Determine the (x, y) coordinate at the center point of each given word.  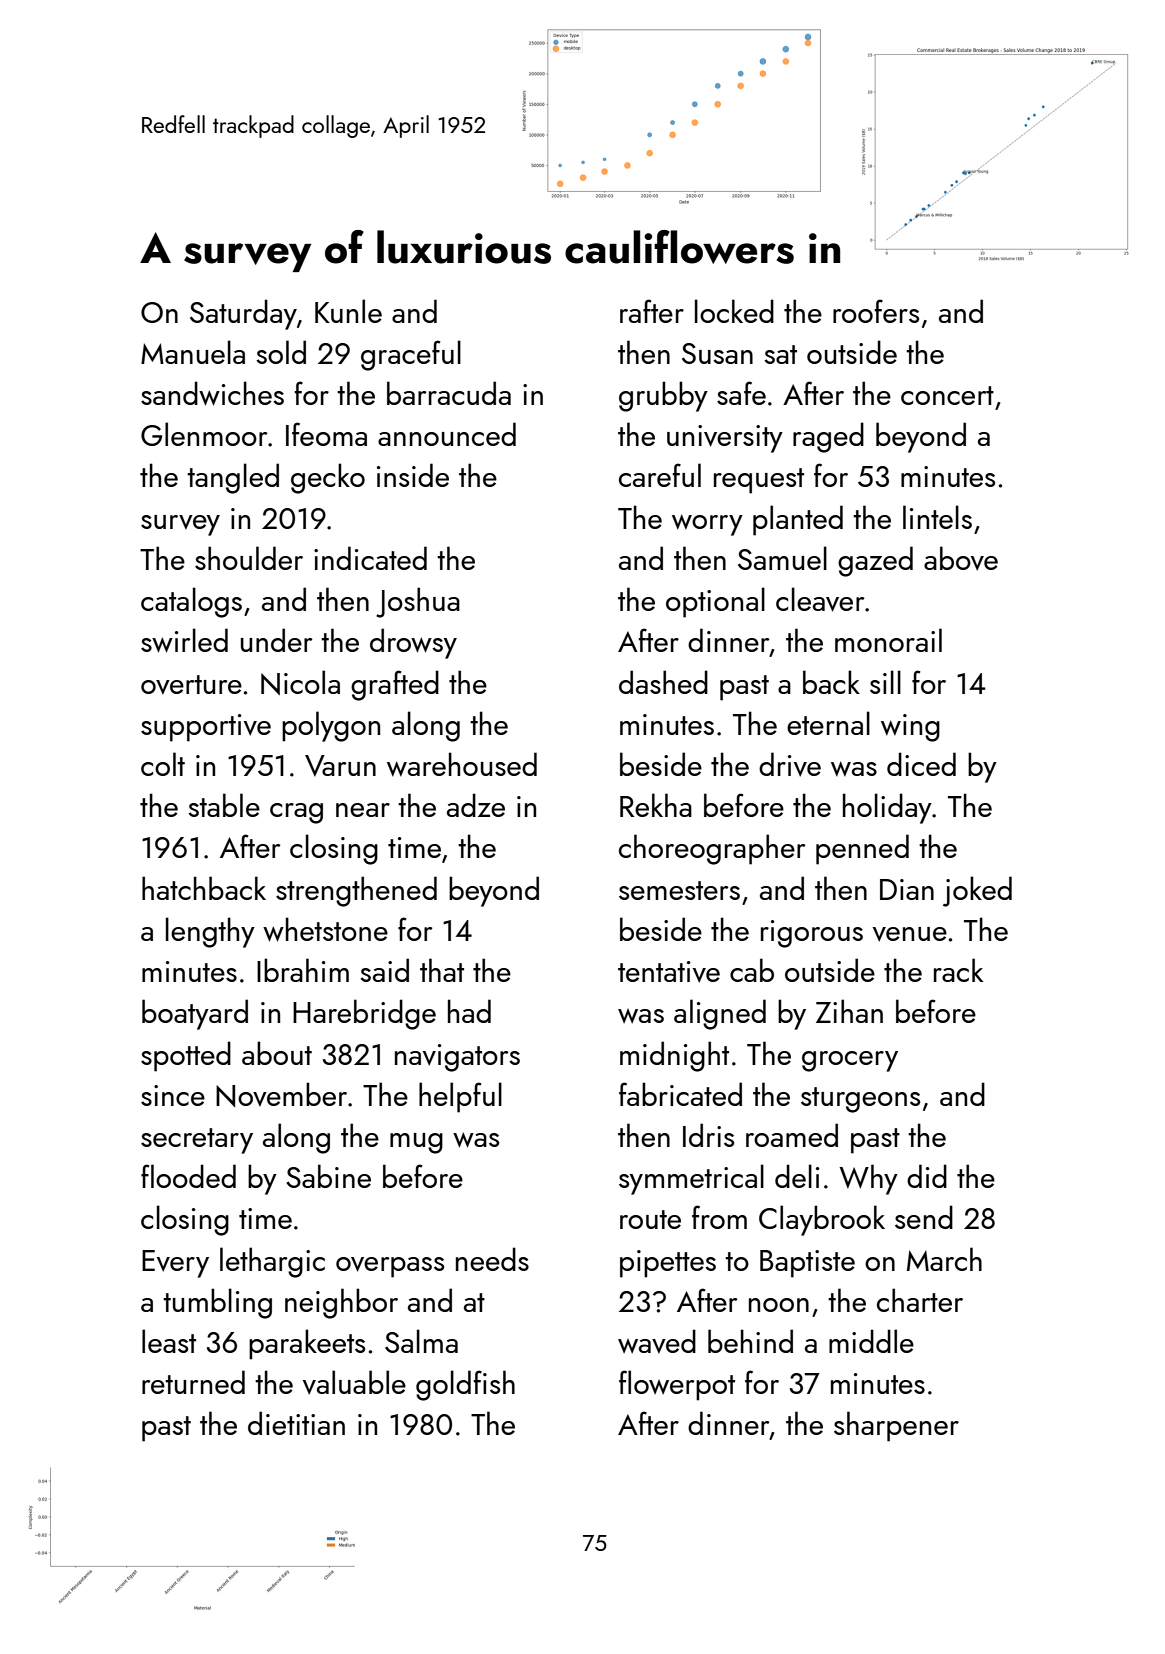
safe (741, 393)
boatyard (195, 1014)
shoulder (249, 558)
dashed (663, 682)
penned (862, 849)
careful (660, 475)
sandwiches (212, 393)
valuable (354, 1382)
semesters (679, 890)
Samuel (782, 558)
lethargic (272, 1262)
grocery (850, 1061)
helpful (460, 1097)
